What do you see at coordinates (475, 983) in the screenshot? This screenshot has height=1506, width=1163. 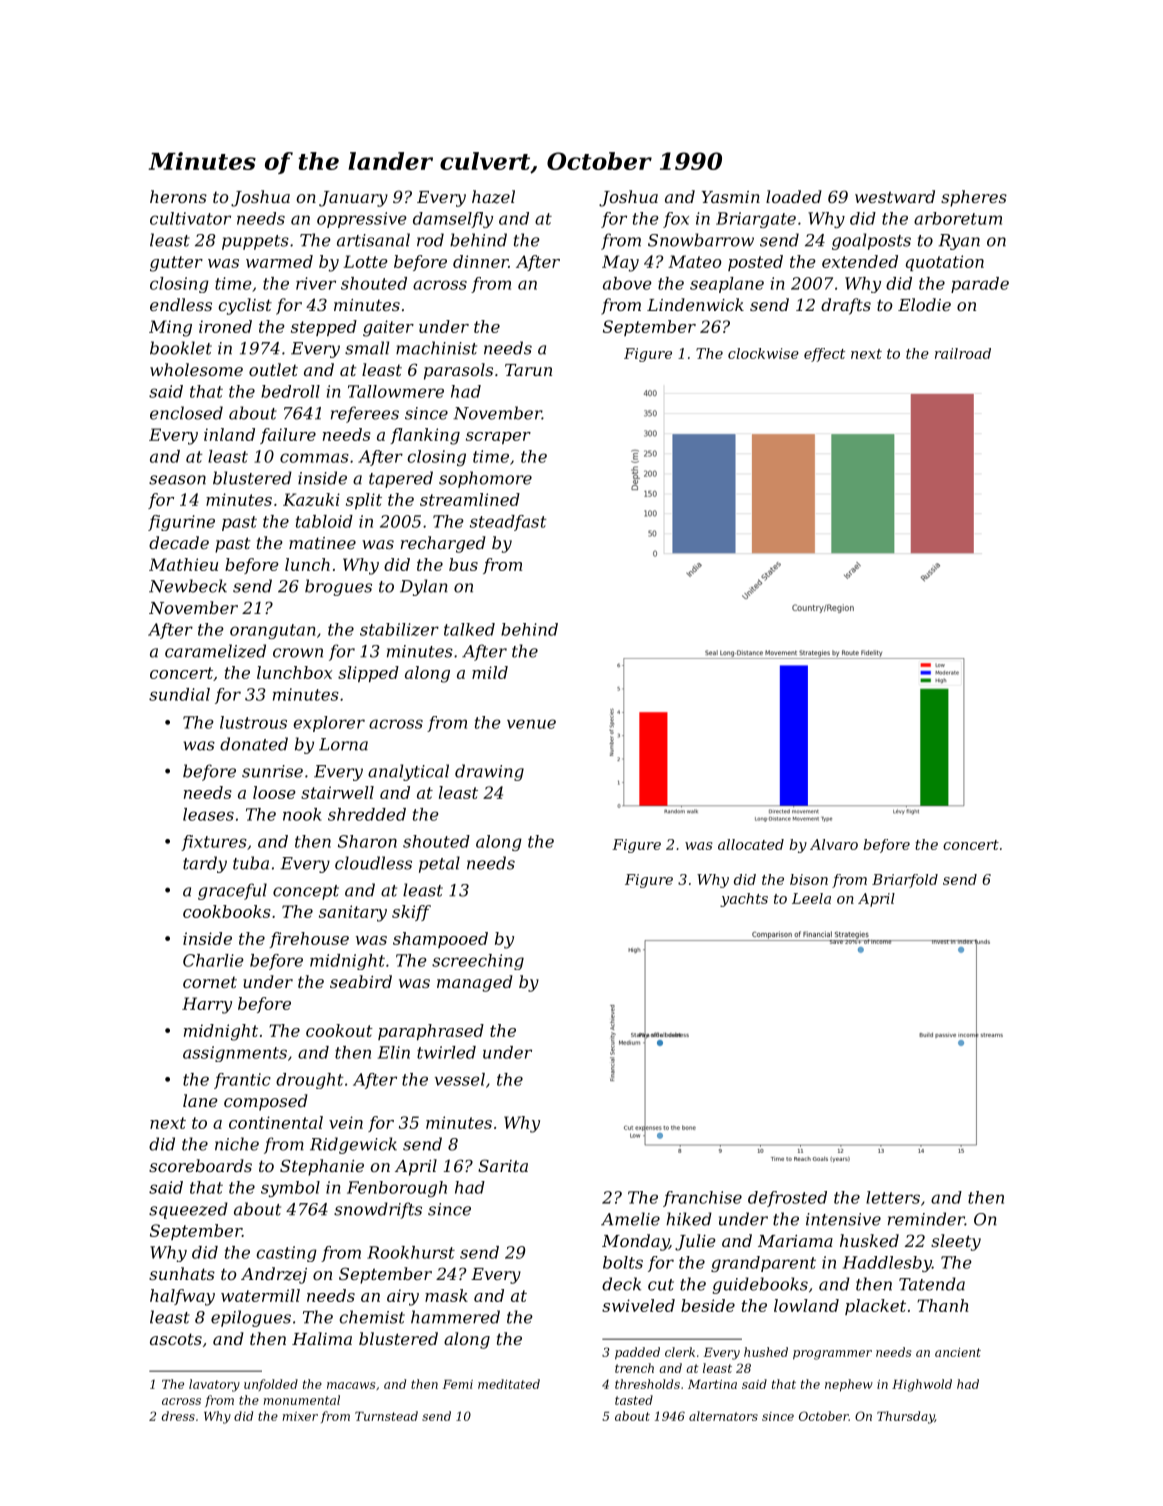 I see `managed` at bounding box center [475, 983].
